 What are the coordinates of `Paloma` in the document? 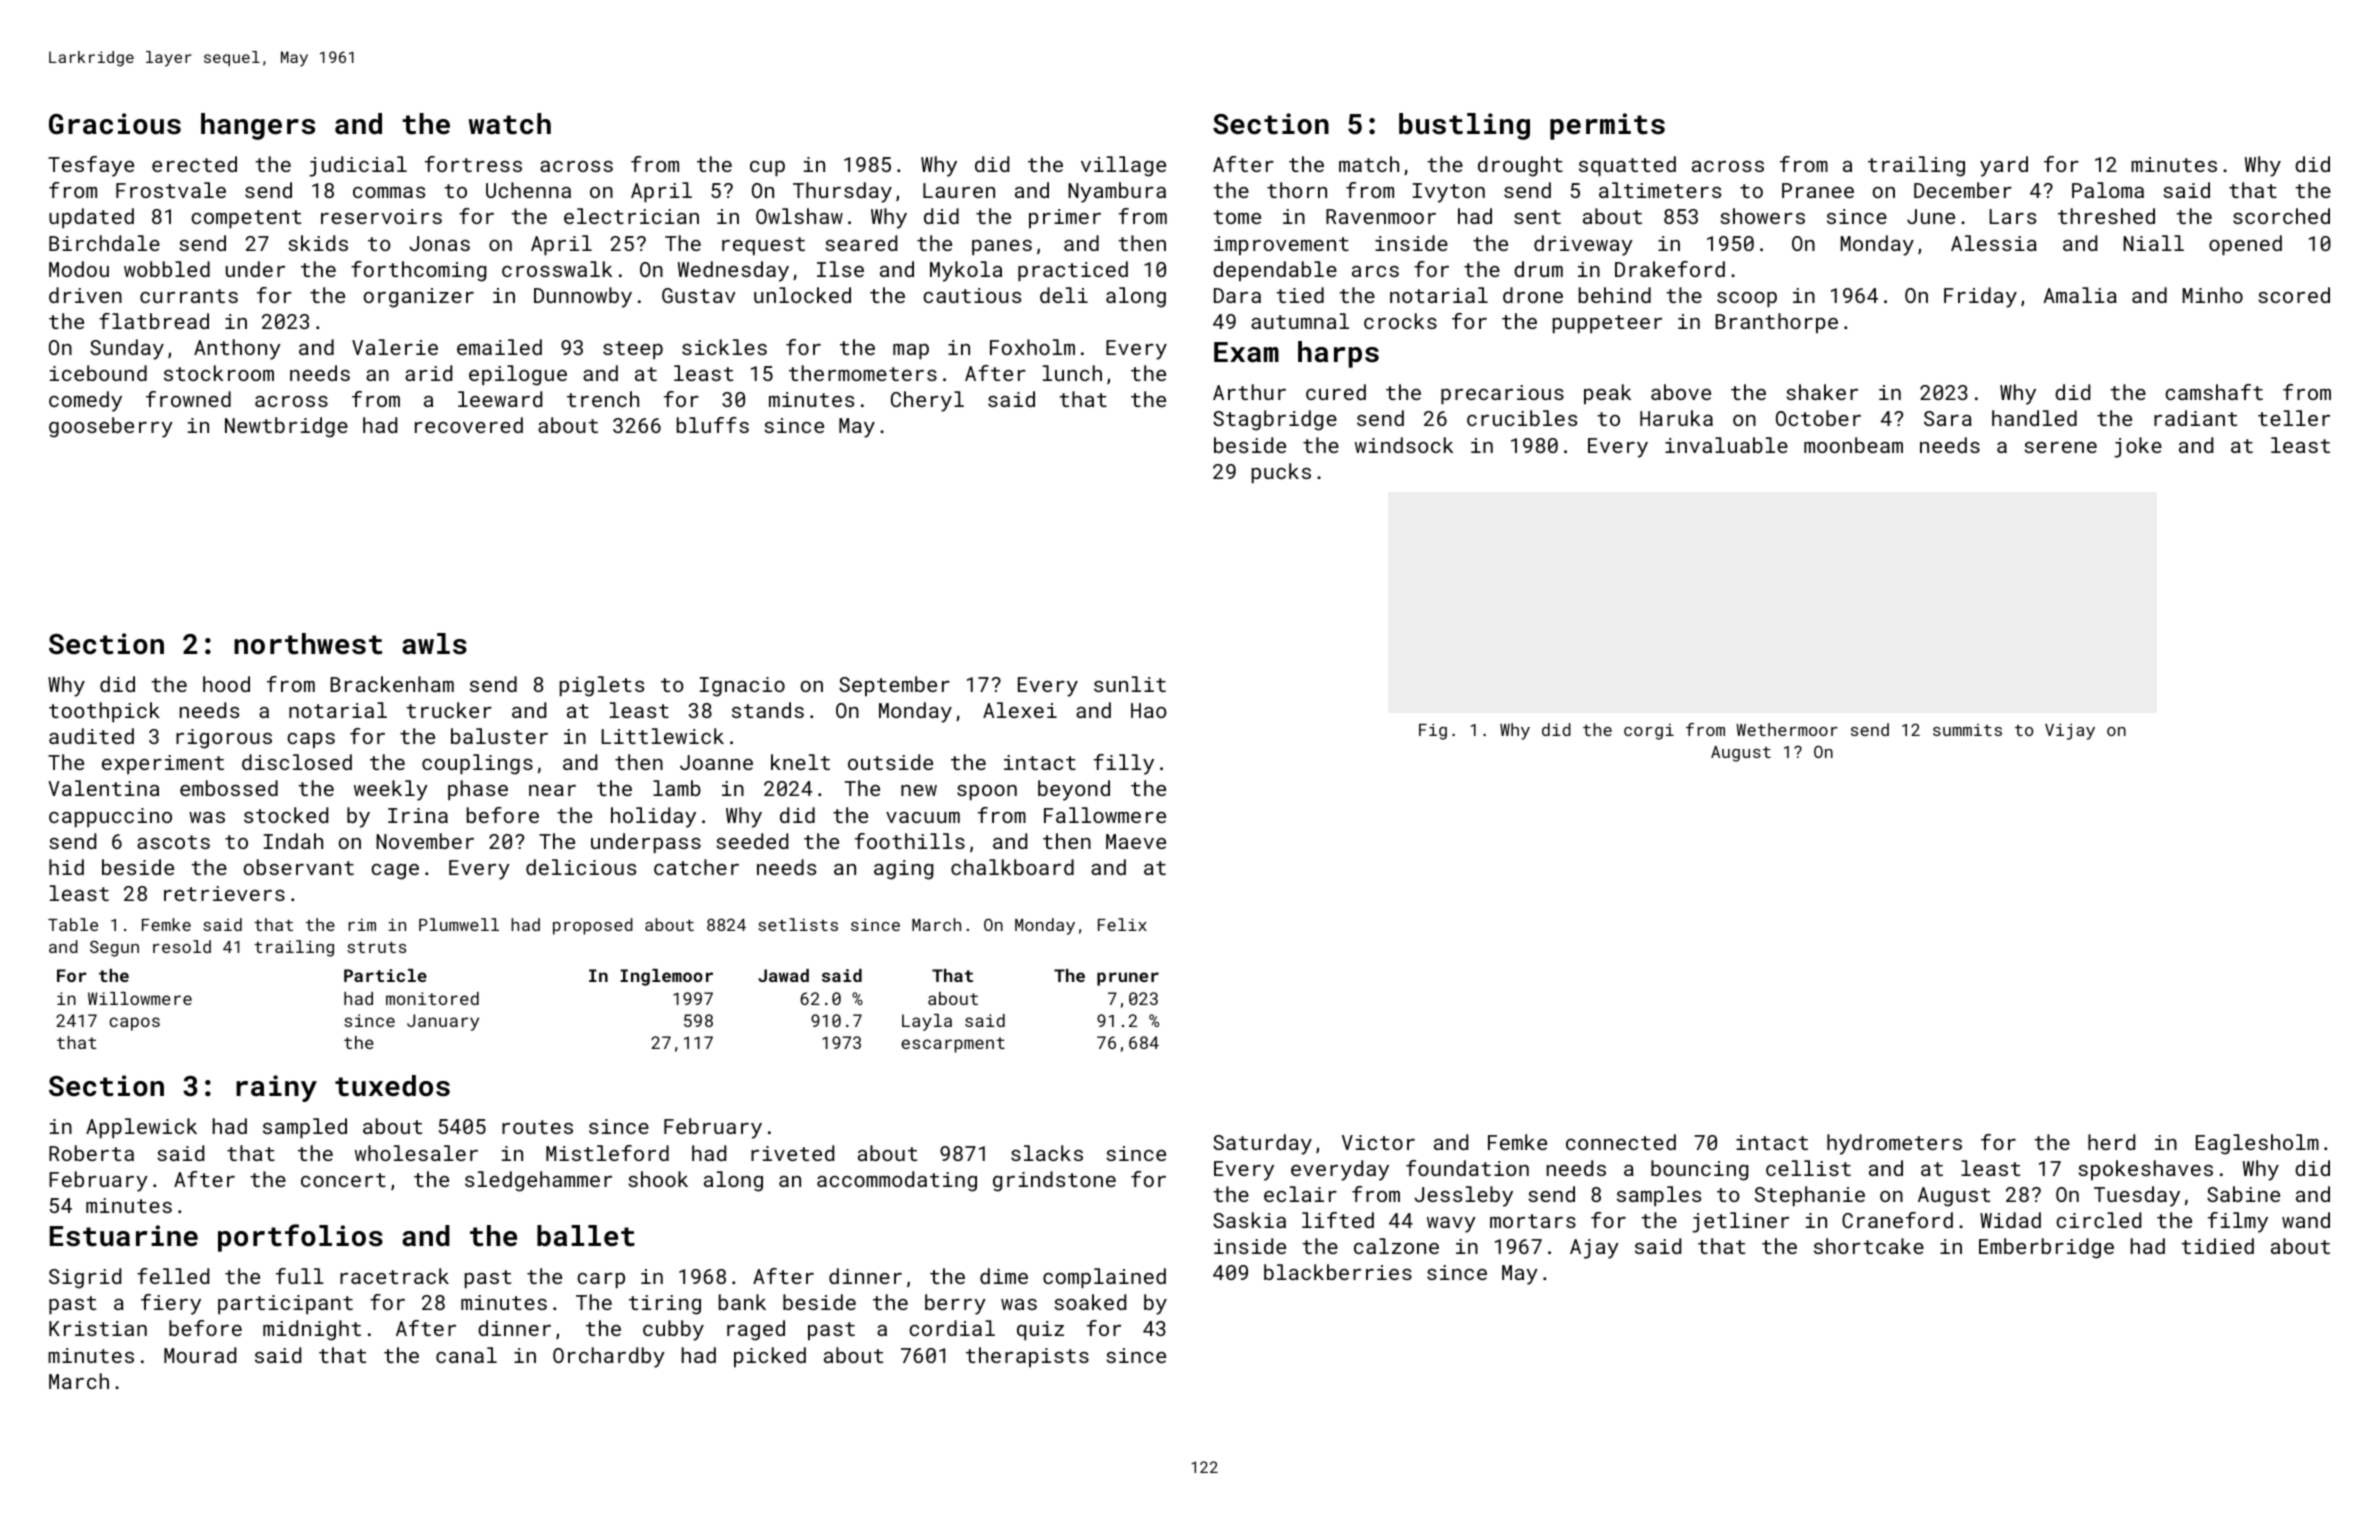 It's located at (2108, 190).
